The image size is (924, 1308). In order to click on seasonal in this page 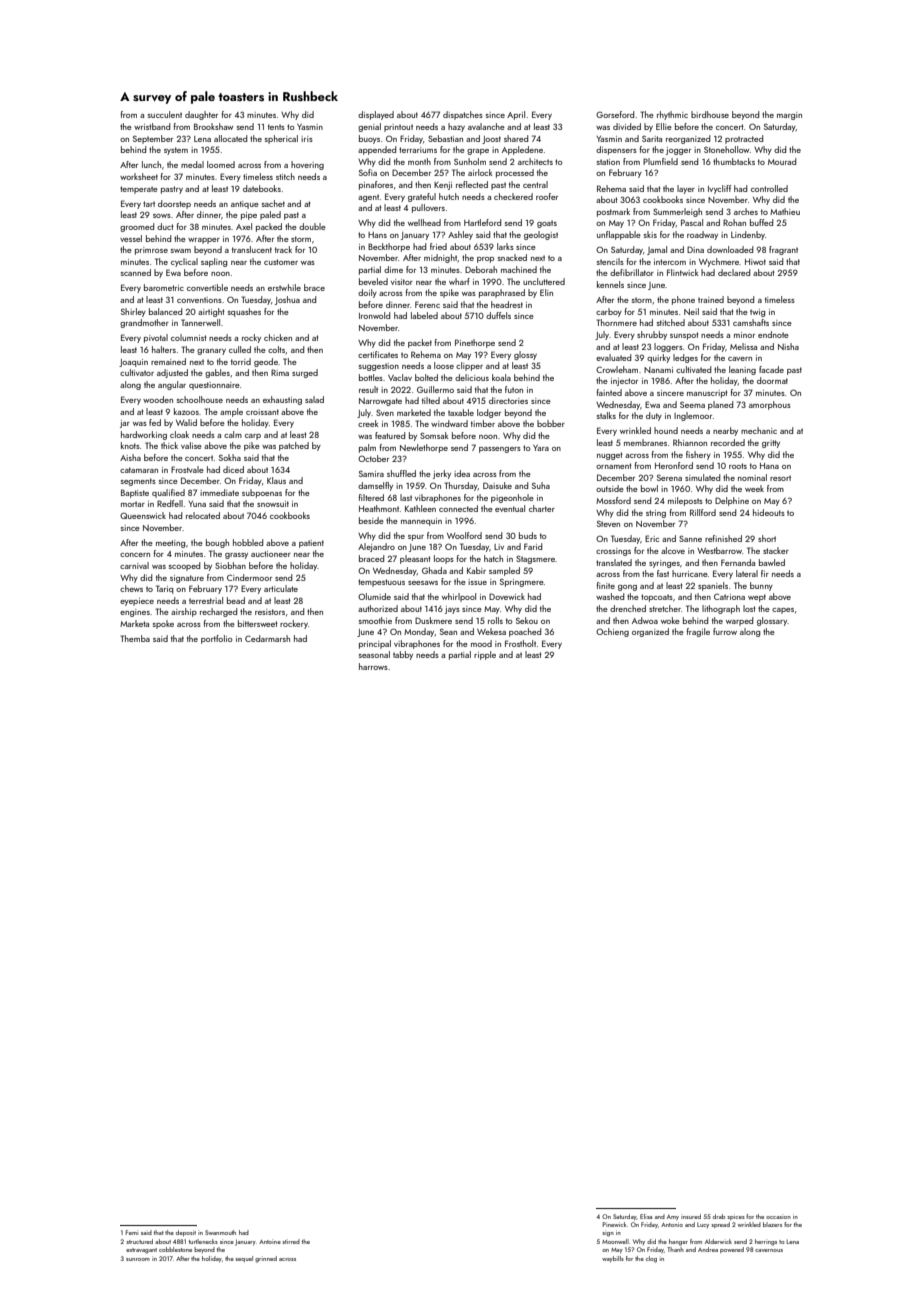, I will do `click(374, 654)`.
